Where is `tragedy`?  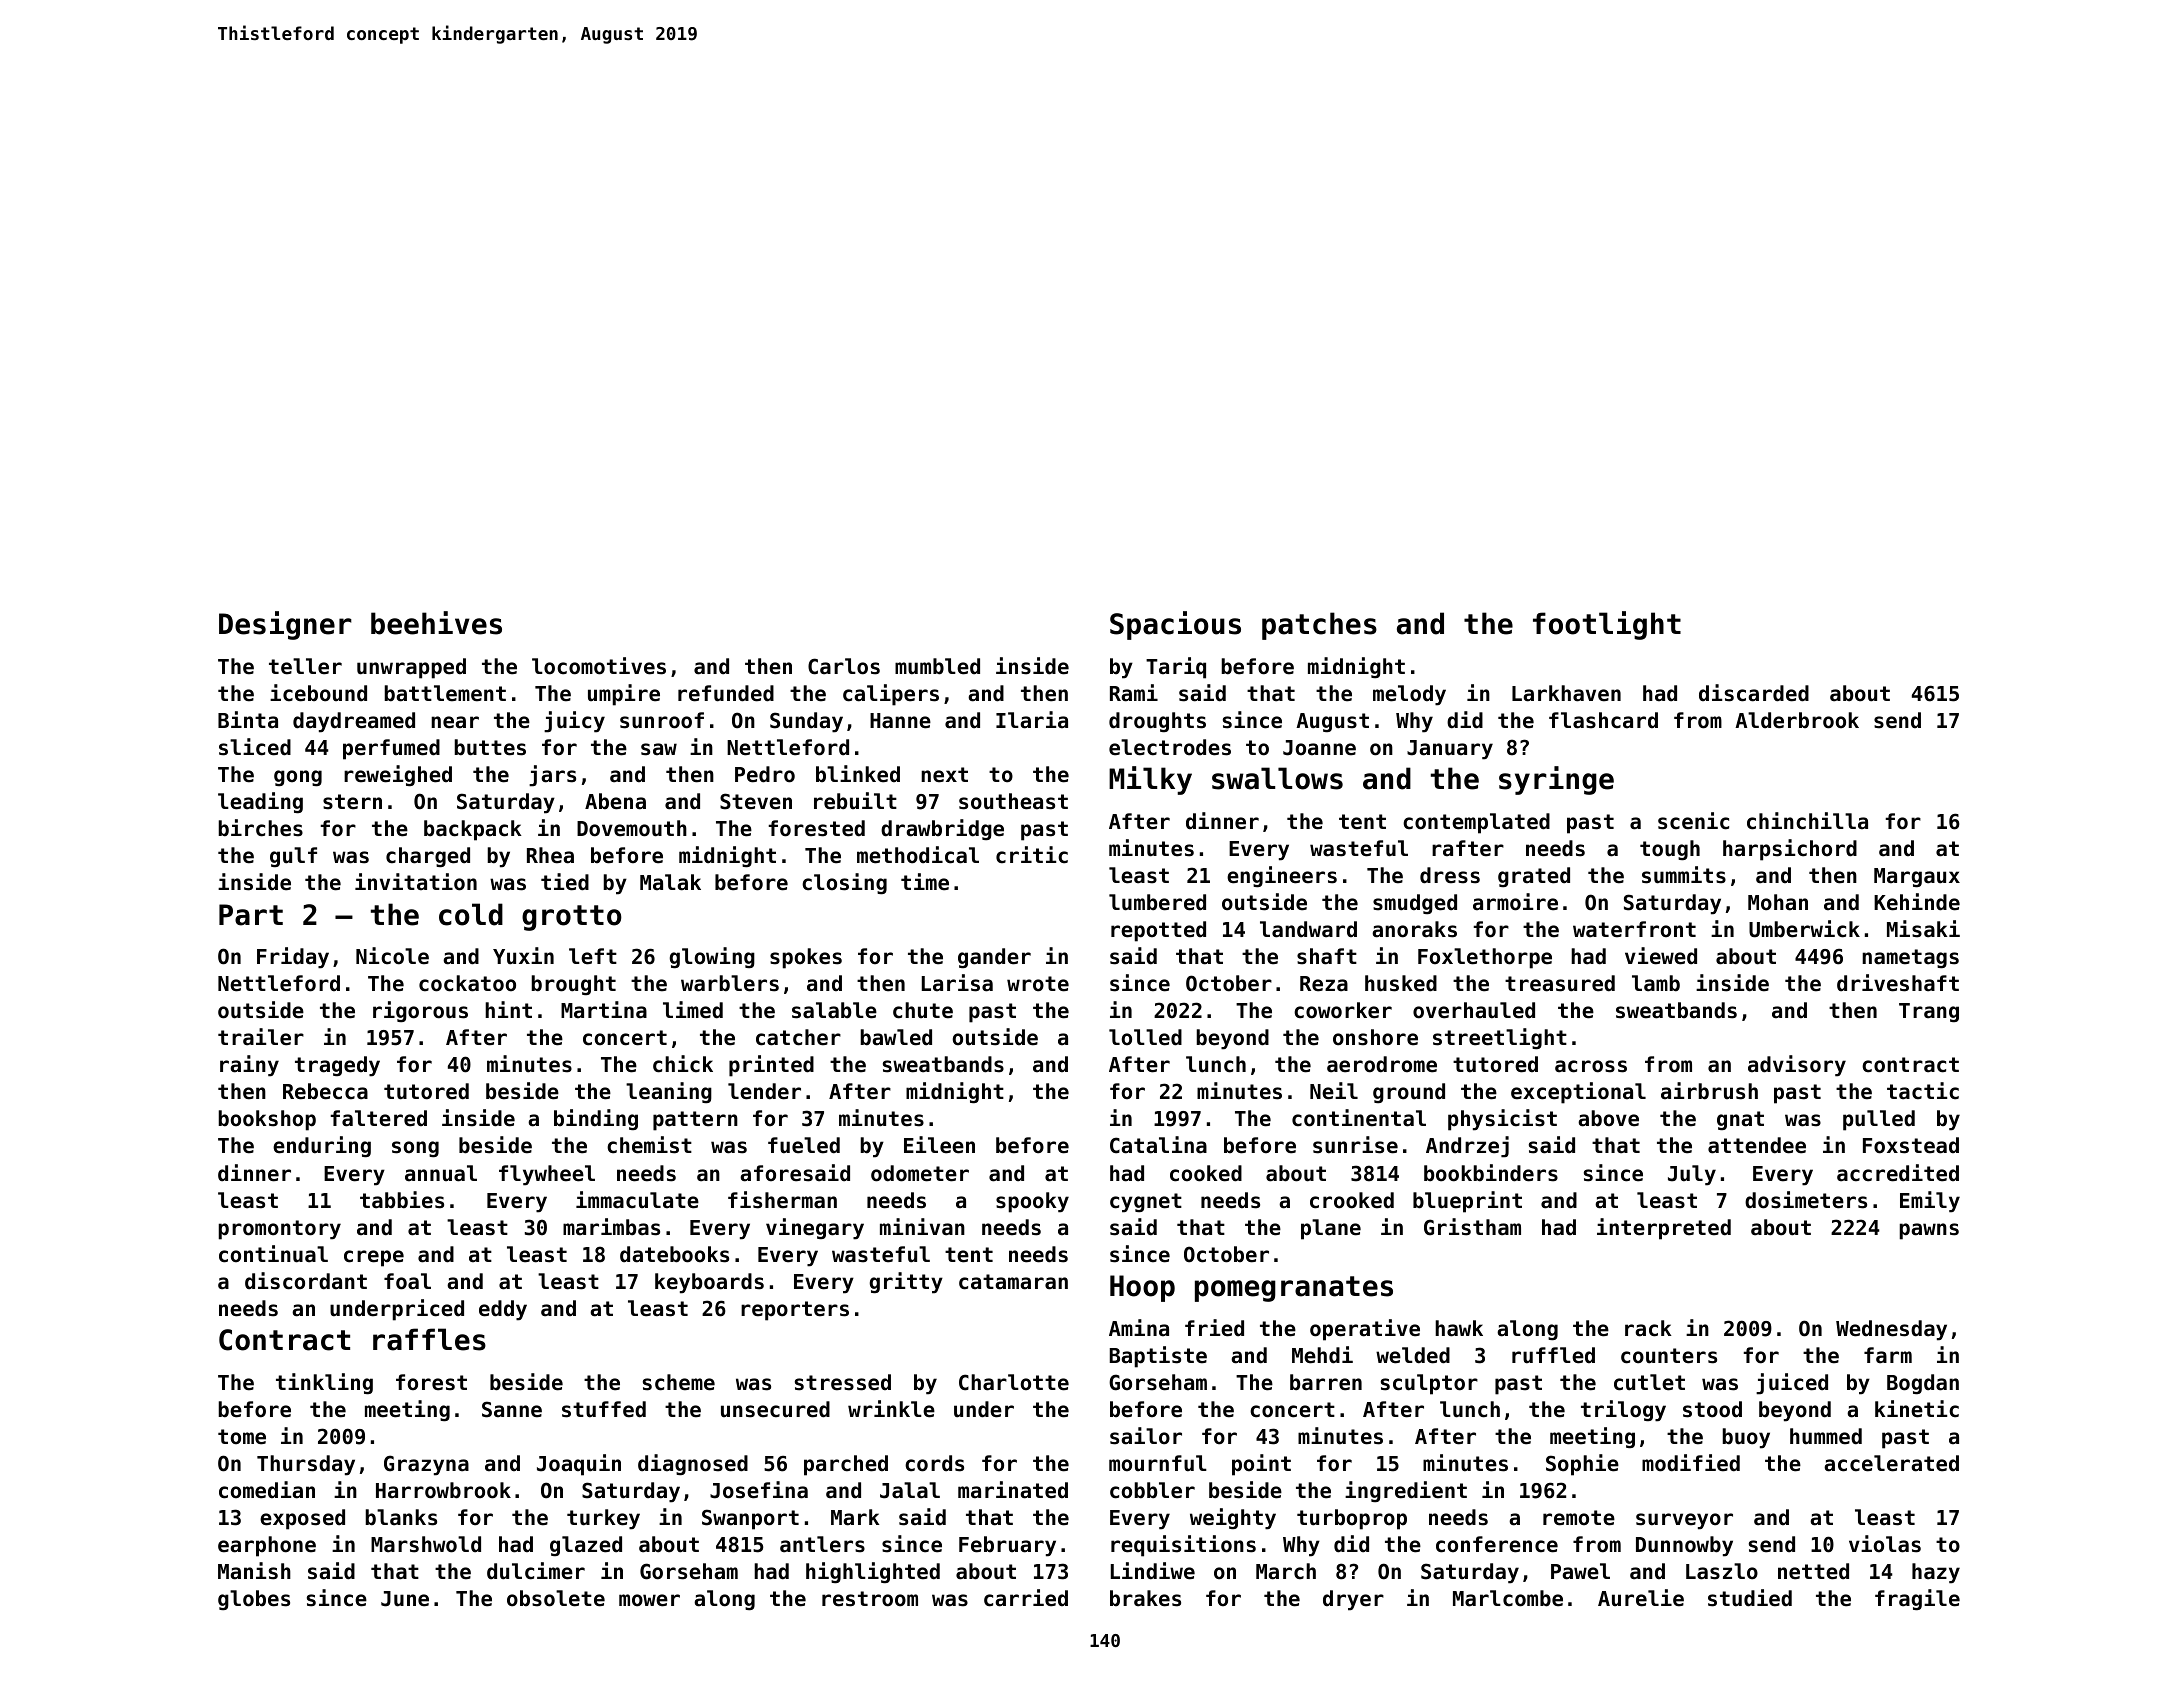
tragedy is located at coordinates (337, 1066).
